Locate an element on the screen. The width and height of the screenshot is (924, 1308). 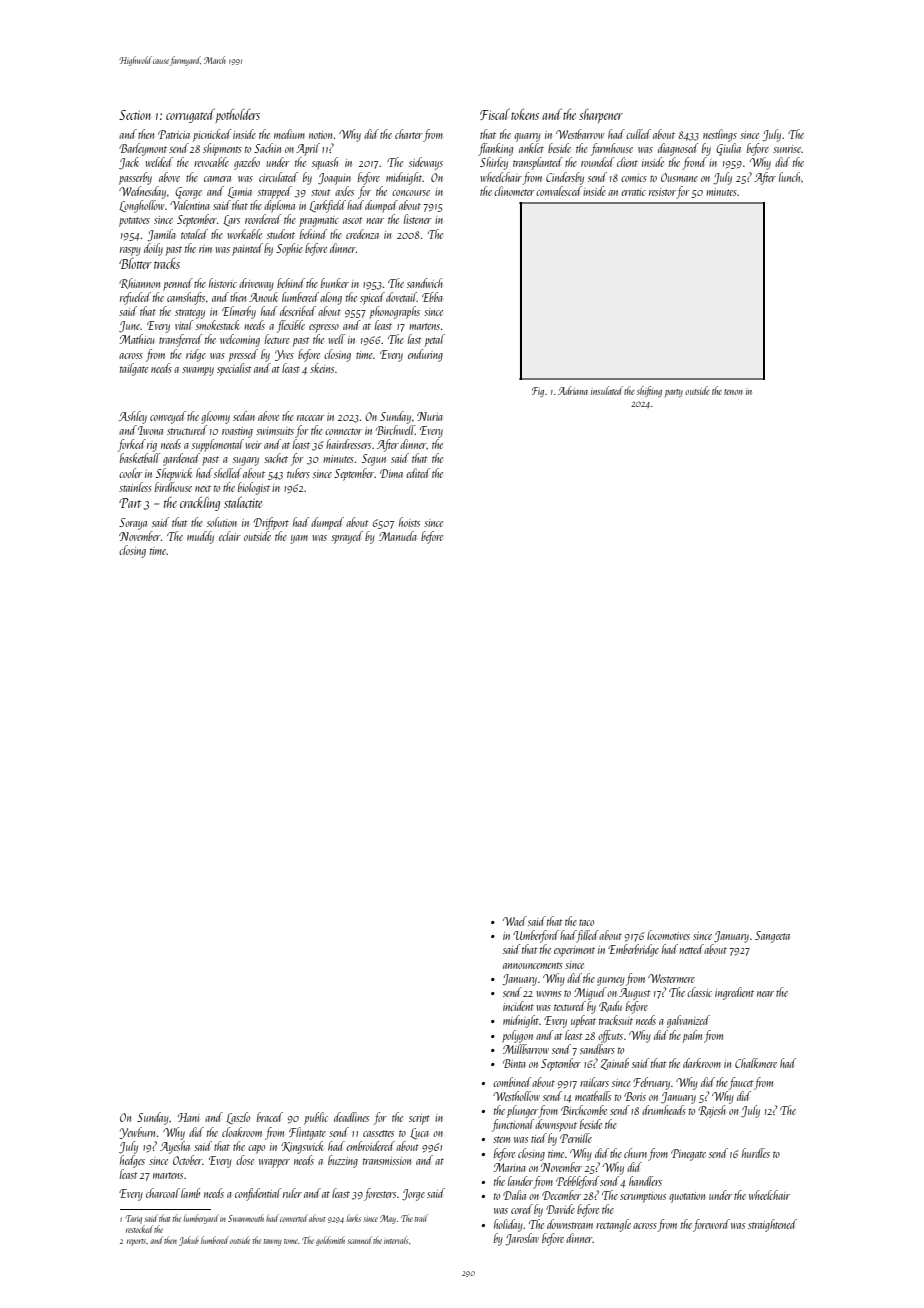
Manuela is located at coordinates (398, 536).
